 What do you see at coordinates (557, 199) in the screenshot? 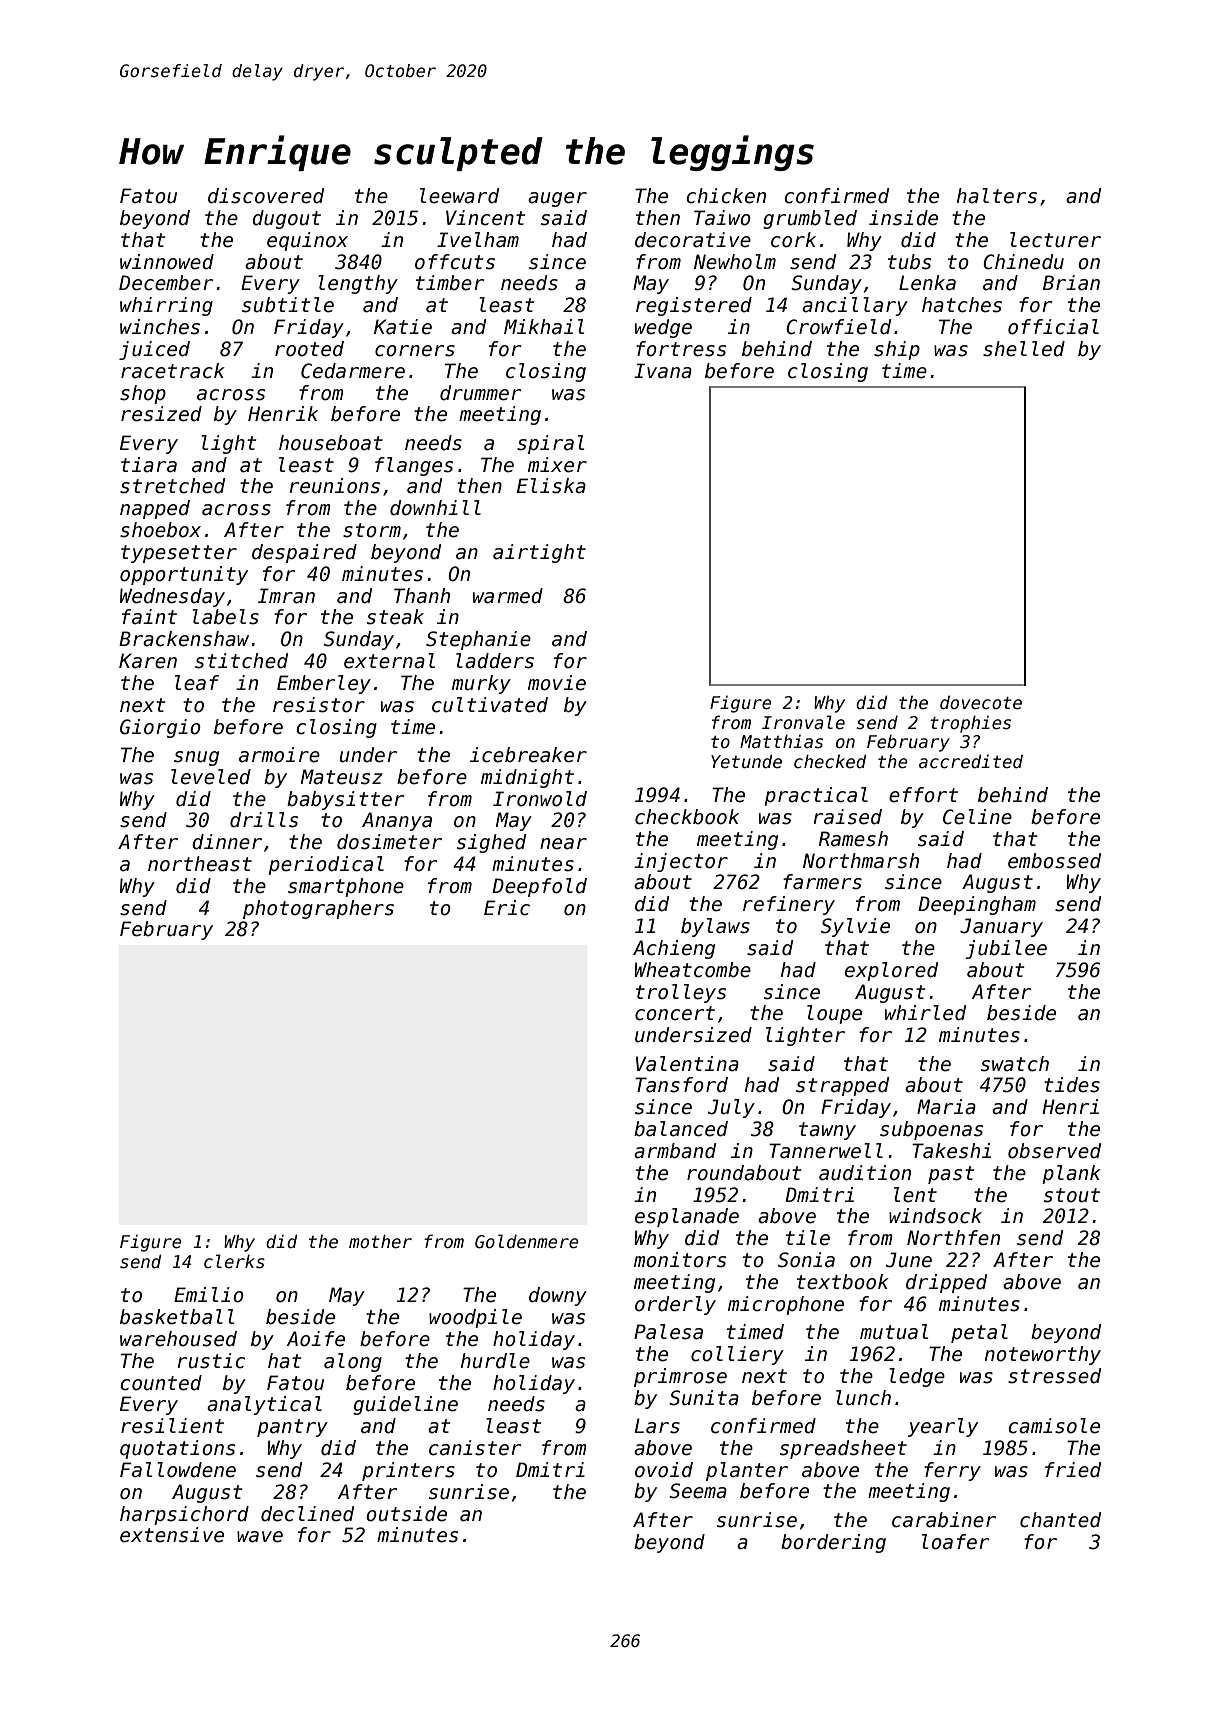
I see `auger` at bounding box center [557, 199].
